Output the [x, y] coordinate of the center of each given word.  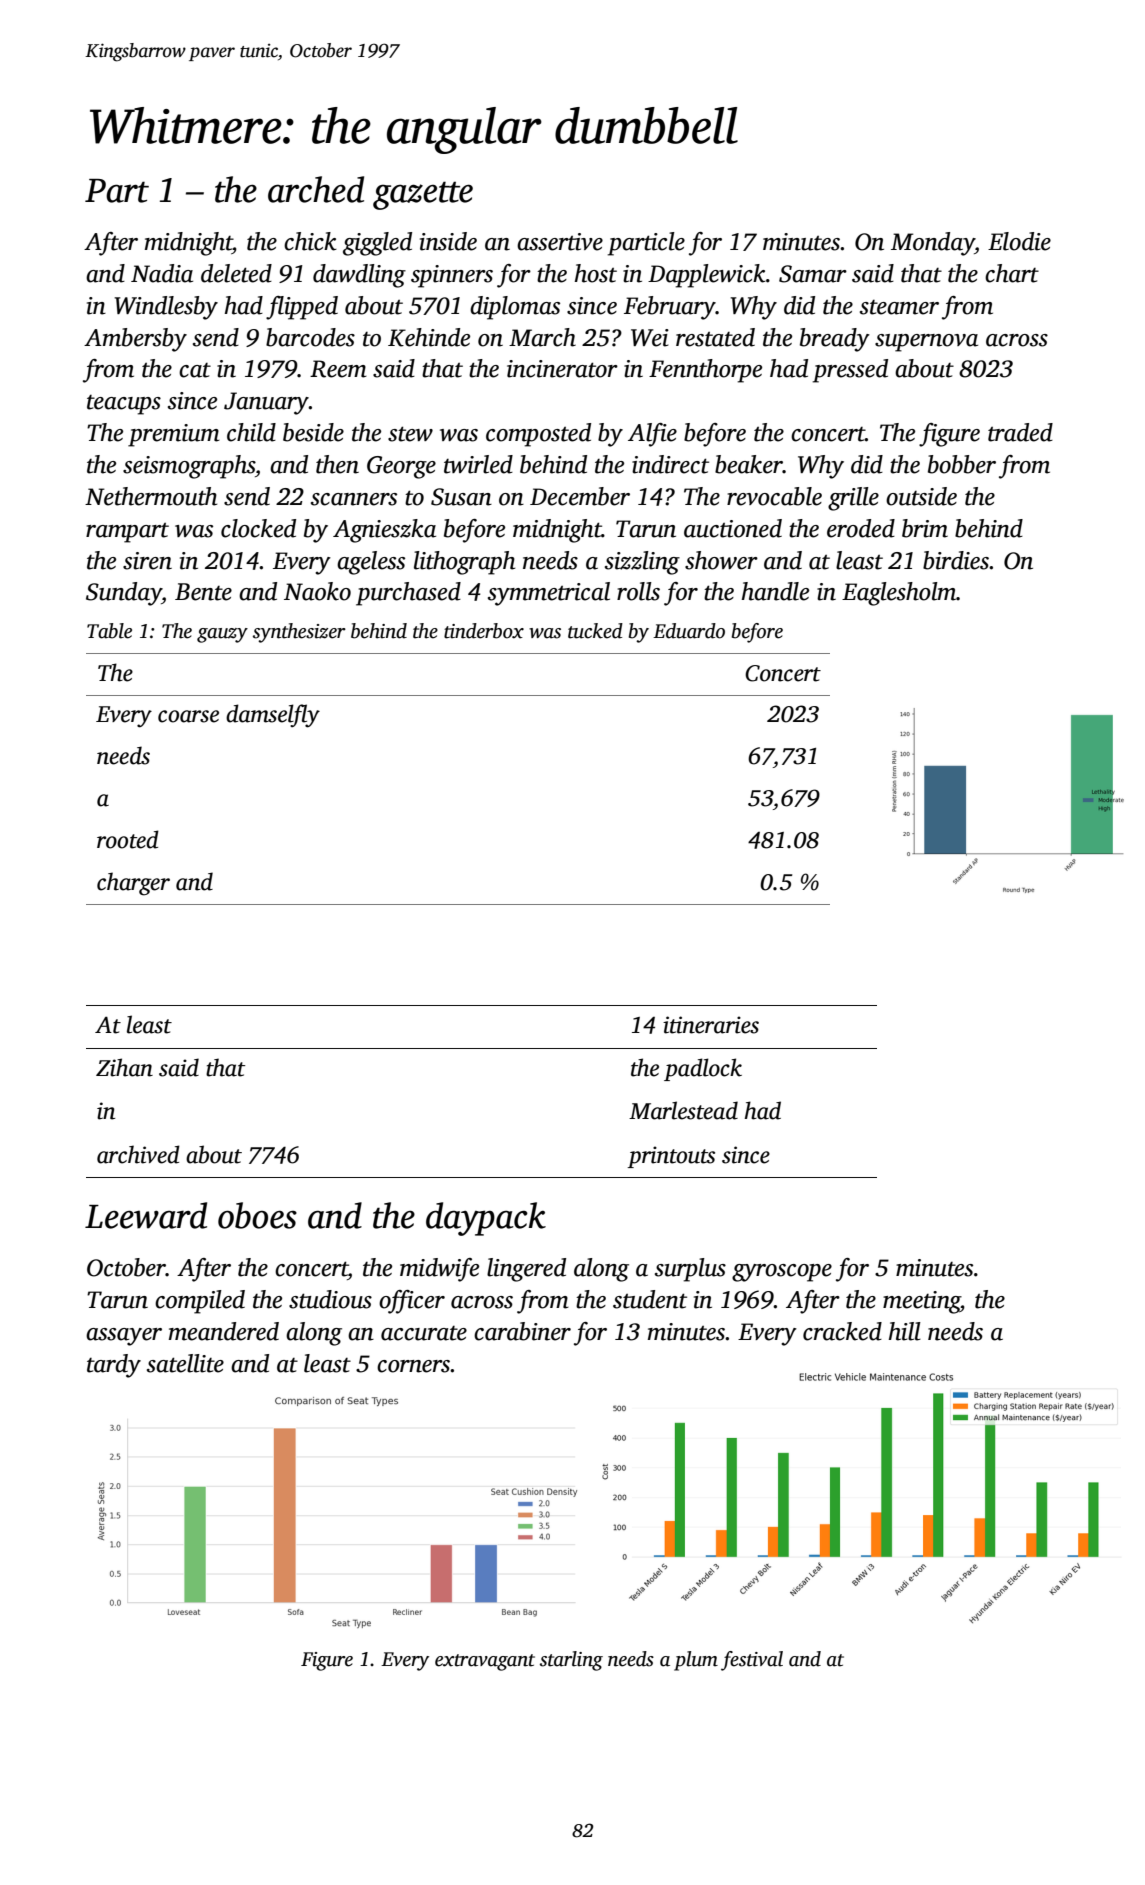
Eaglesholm [899, 594]
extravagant [485, 1662]
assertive [560, 242]
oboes [257, 1215]
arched [316, 189]
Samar [813, 274]
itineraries [711, 1025]
